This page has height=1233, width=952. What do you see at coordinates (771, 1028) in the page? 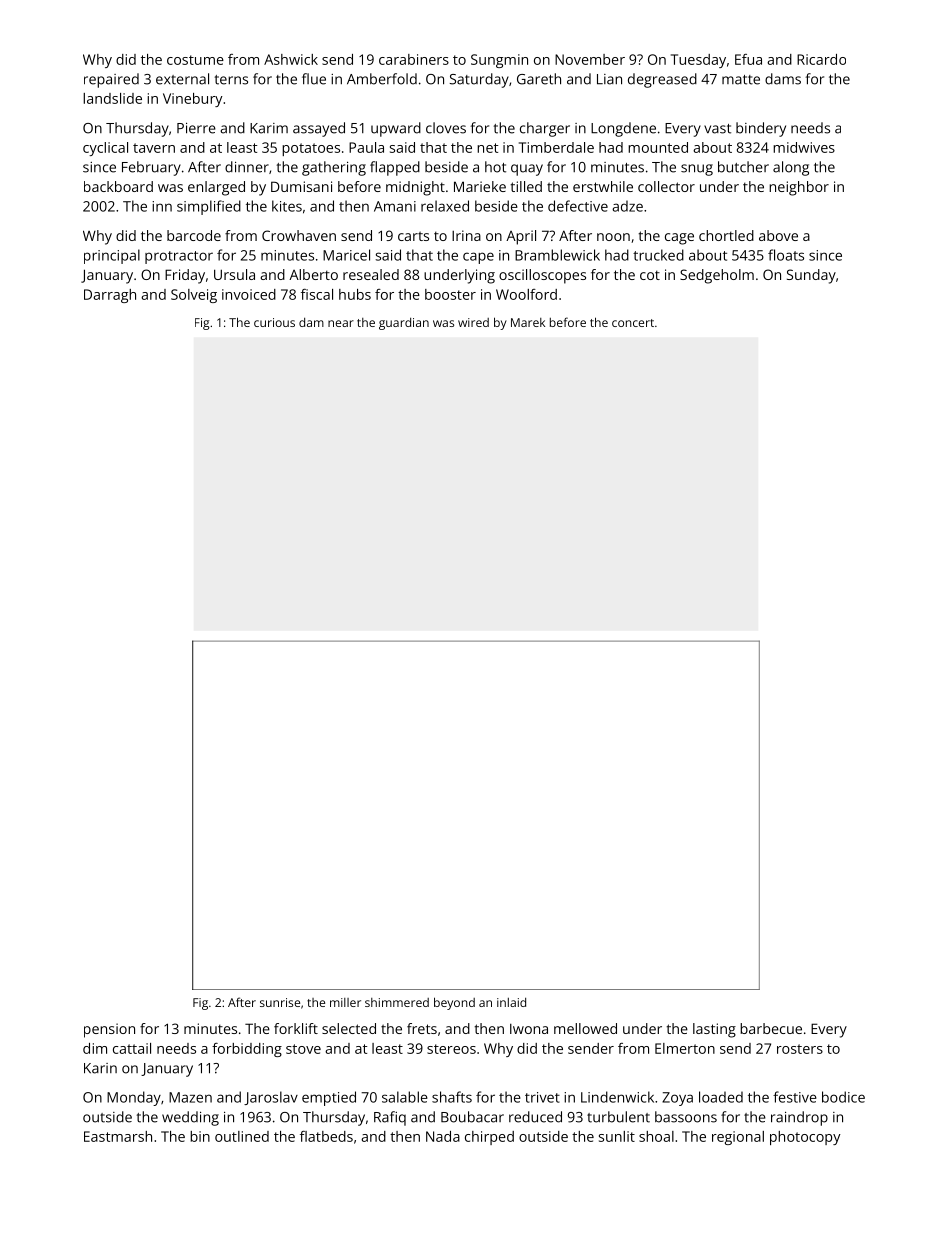
I see `barbecue` at bounding box center [771, 1028].
